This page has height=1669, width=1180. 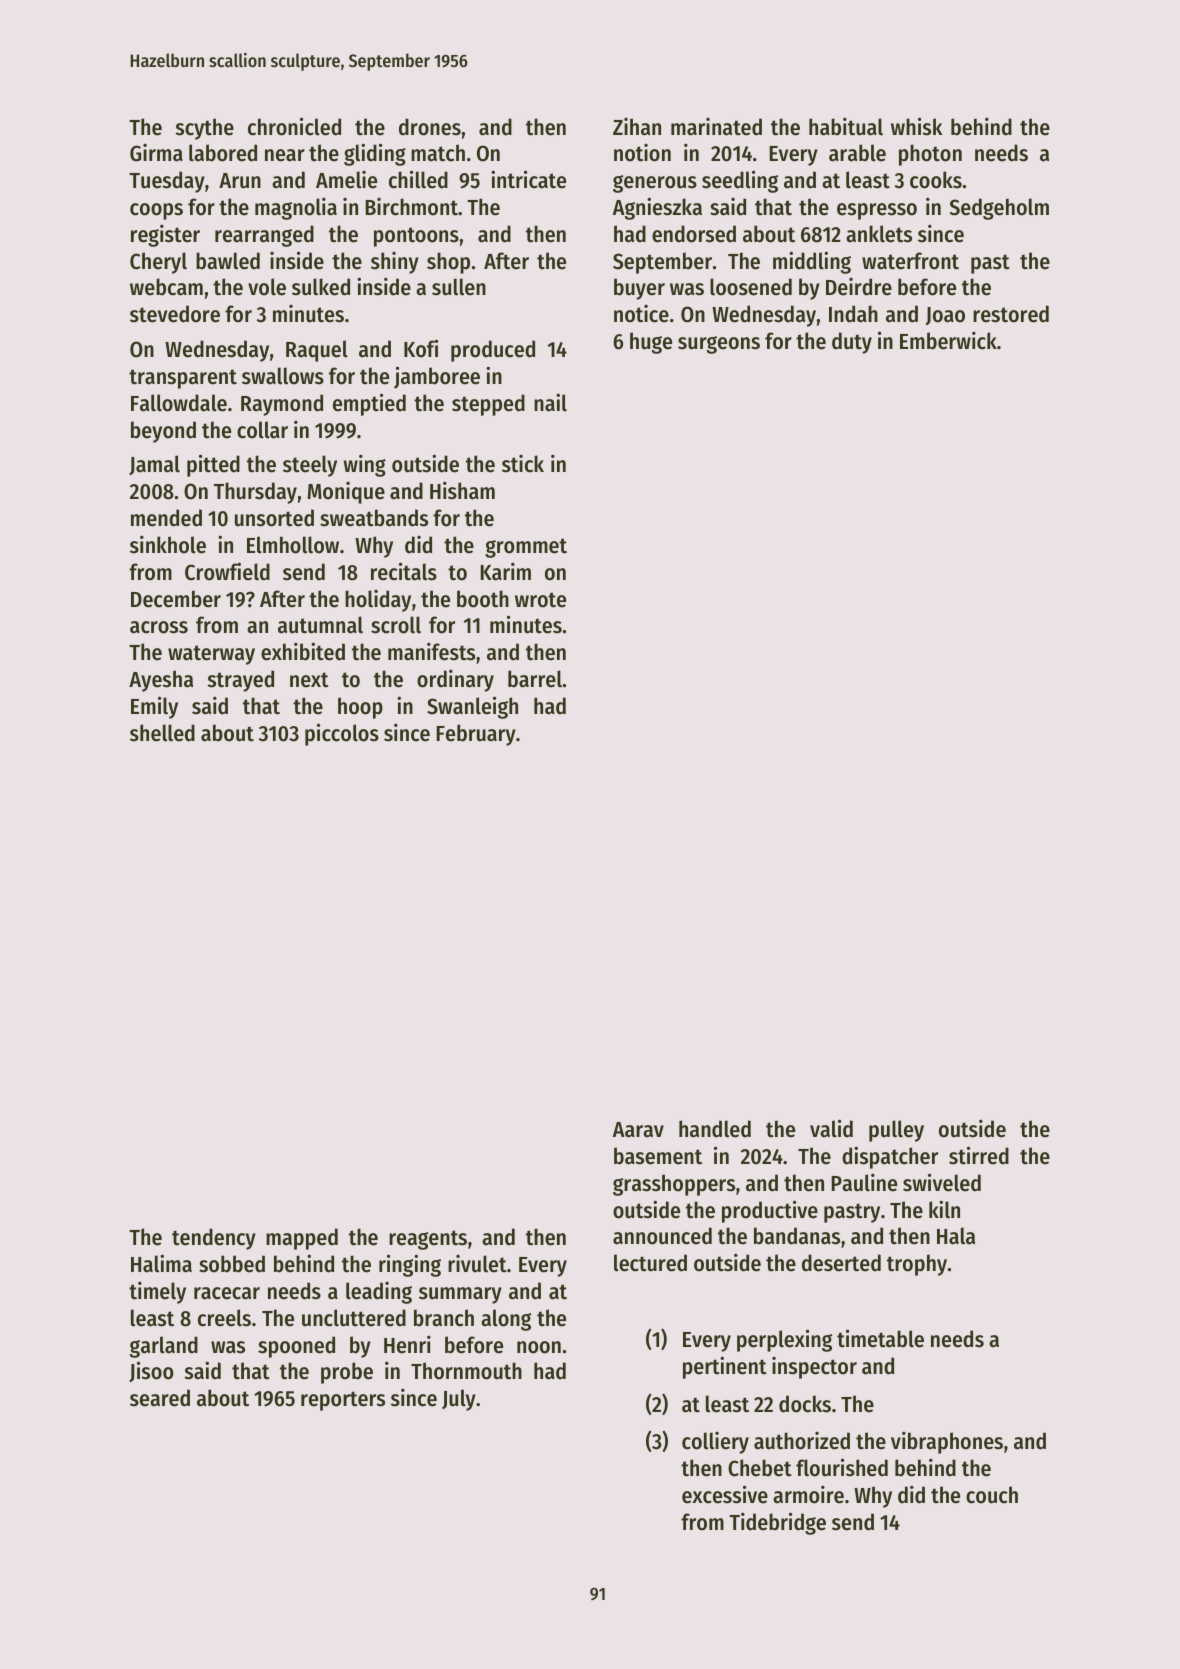 I want to click on reporters, so click(x=343, y=1401).
